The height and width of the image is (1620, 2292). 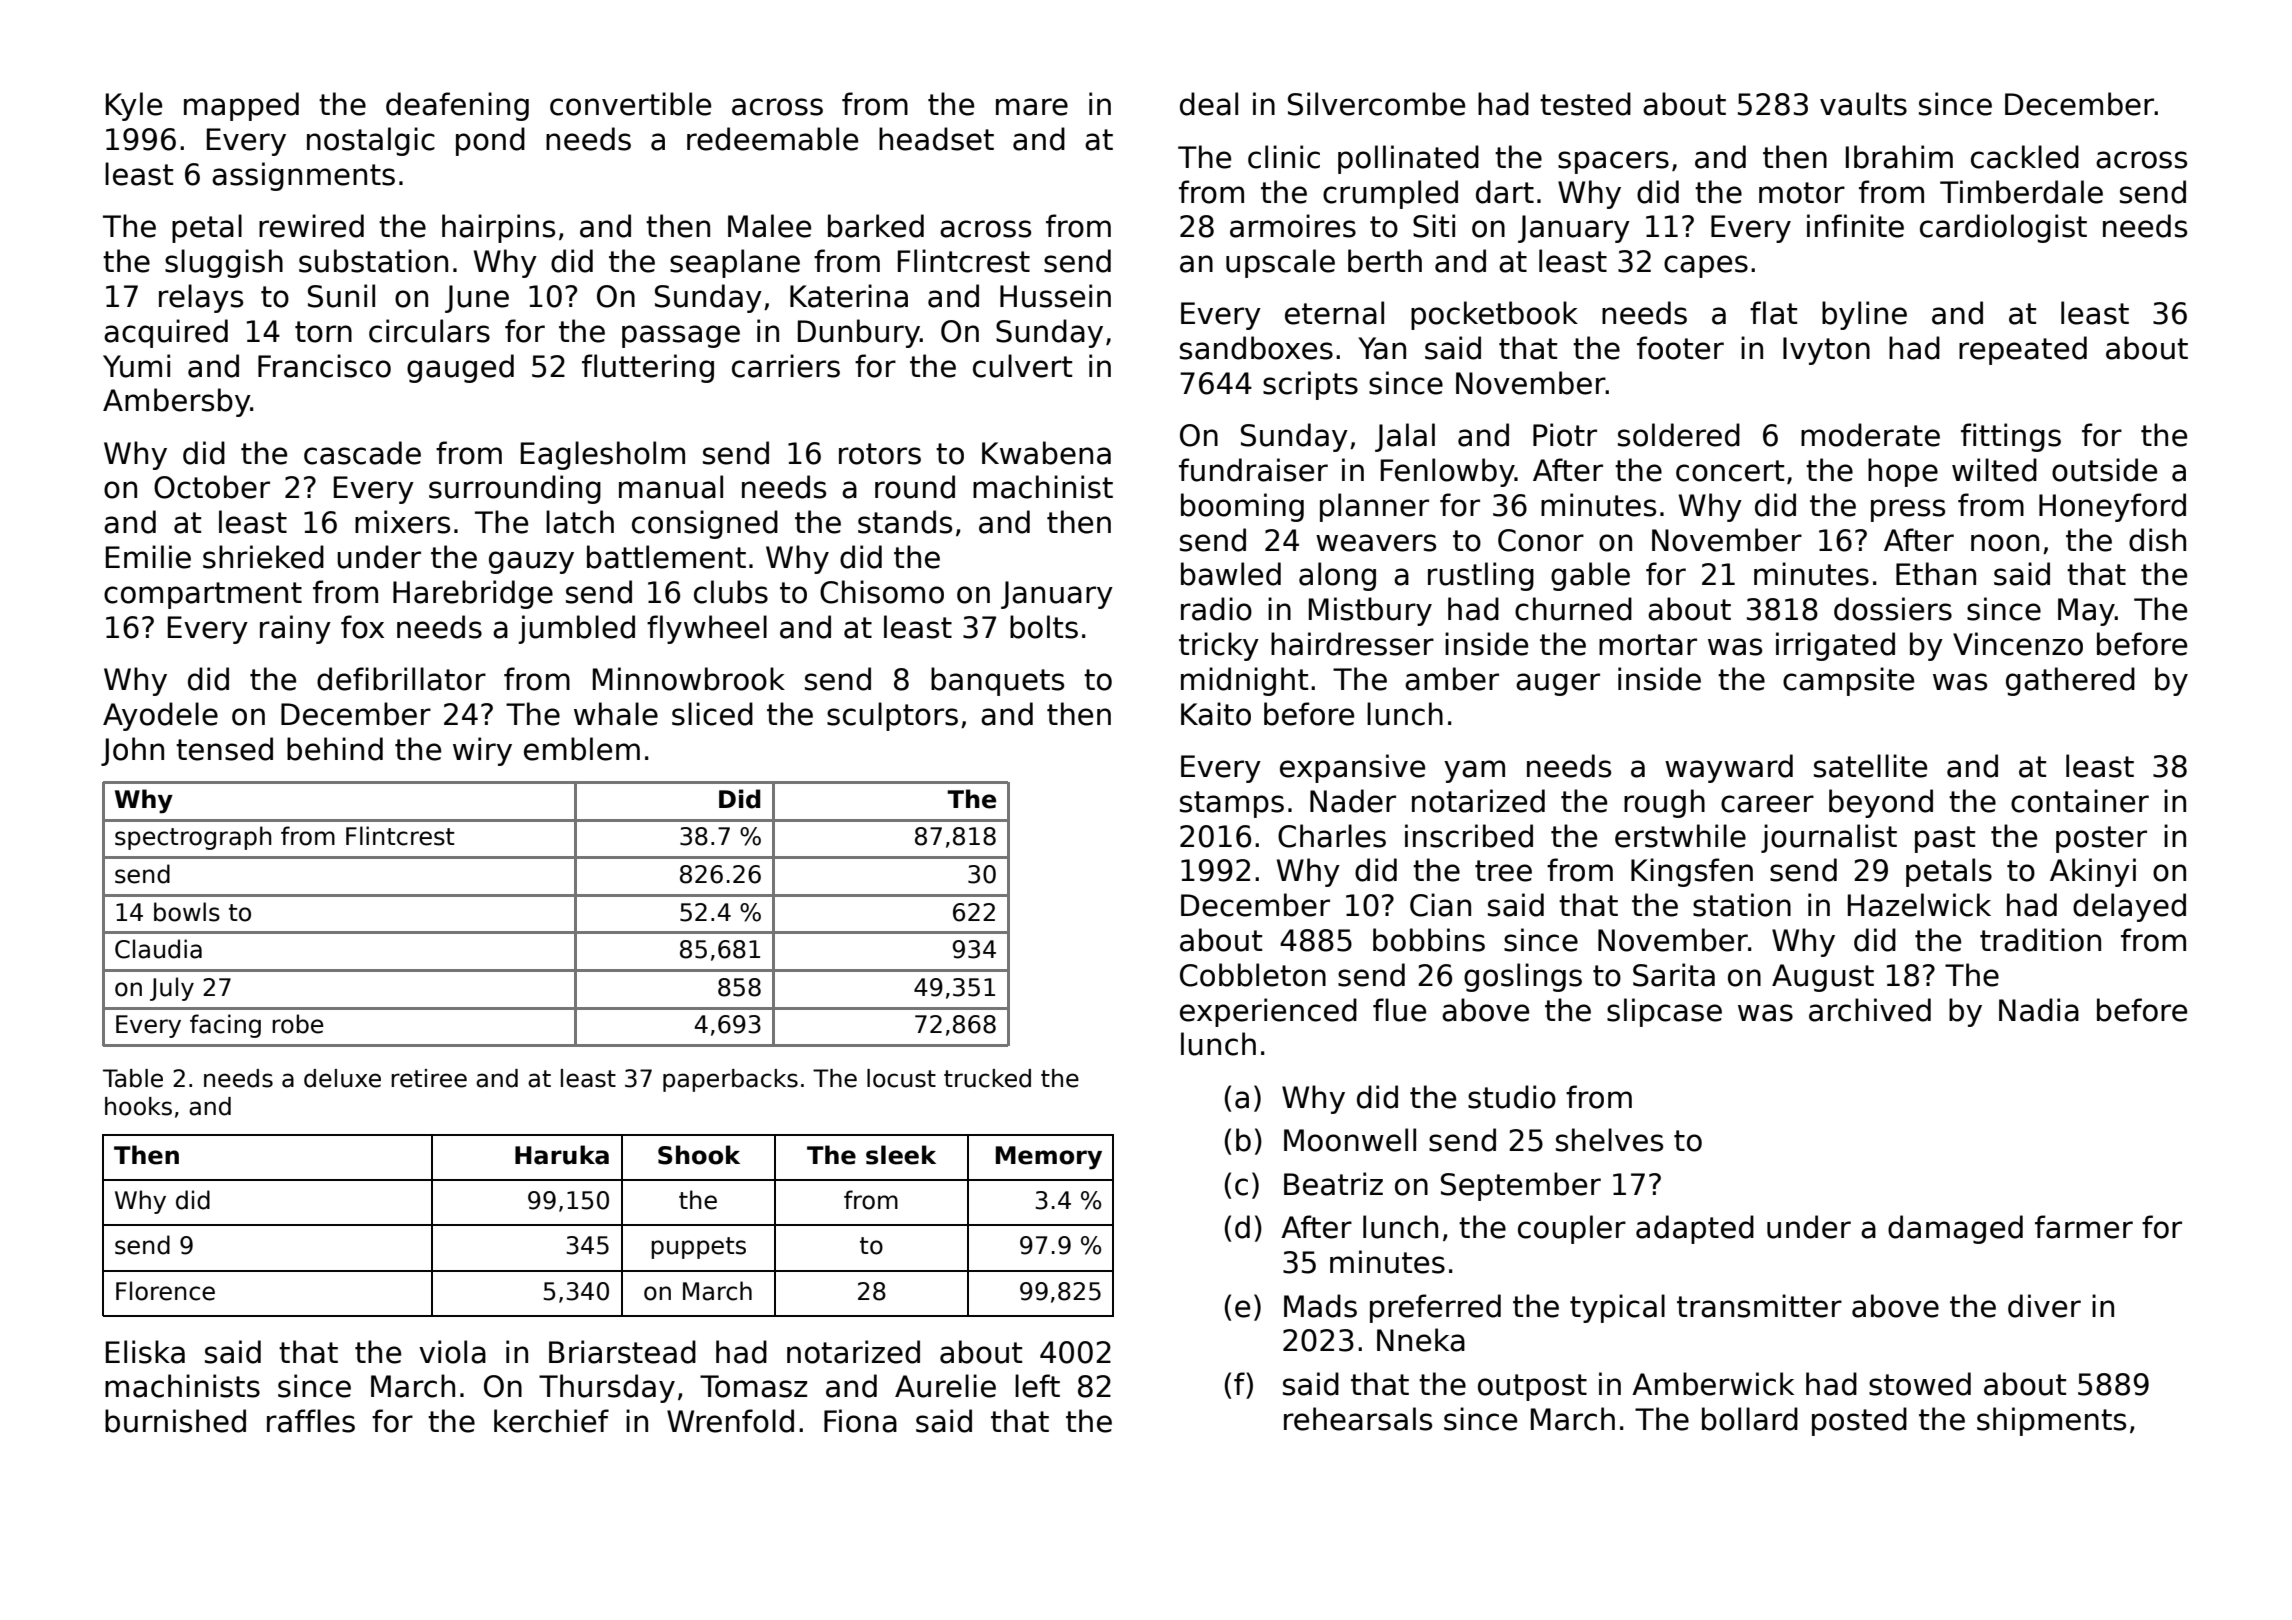 What do you see at coordinates (298, 1024) in the image?
I see `robe` at bounding box center [298, 1024].
